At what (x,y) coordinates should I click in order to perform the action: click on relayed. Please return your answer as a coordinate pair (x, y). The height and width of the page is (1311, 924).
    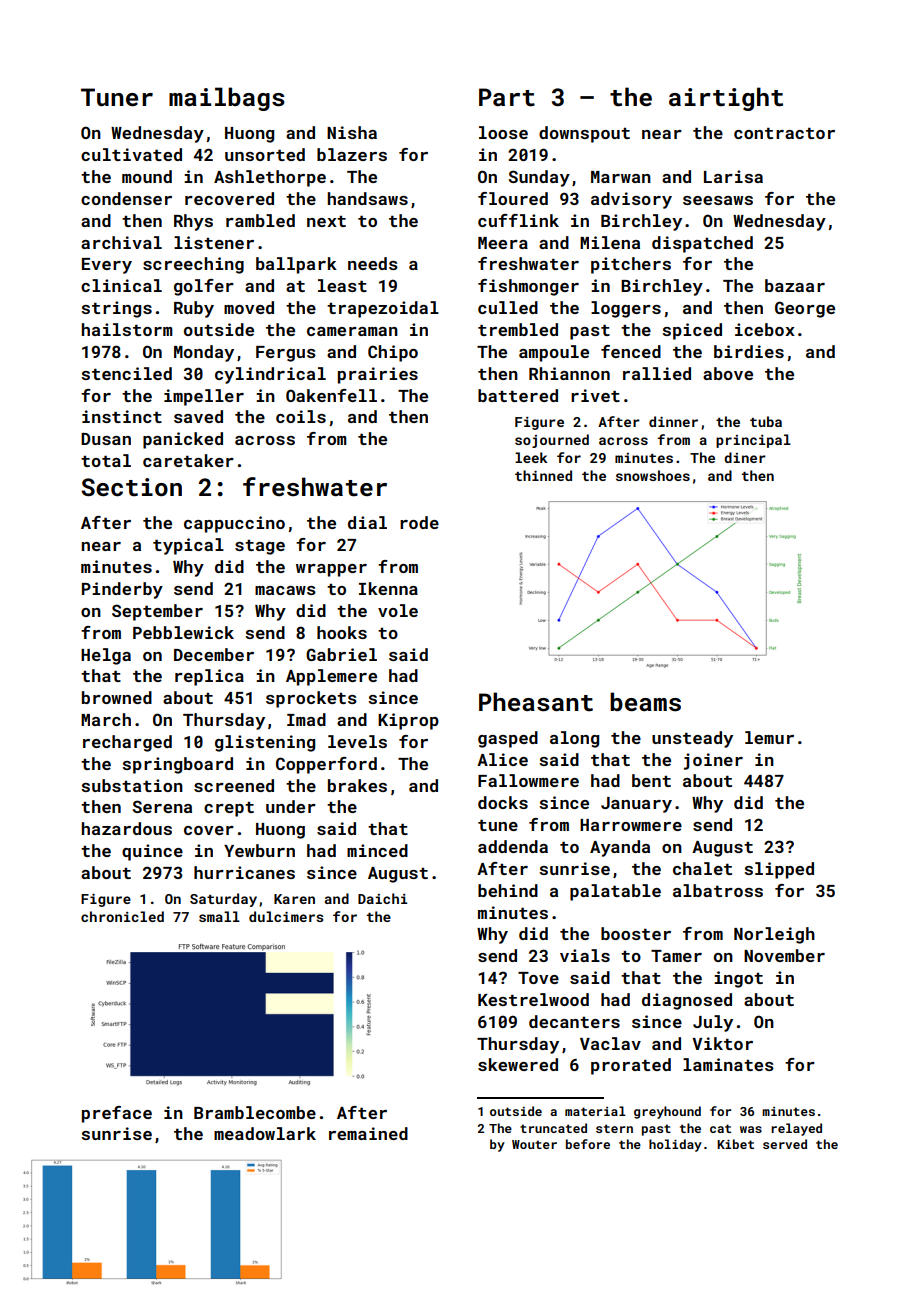
    Looking at the image, I should click on (796, 1129).
